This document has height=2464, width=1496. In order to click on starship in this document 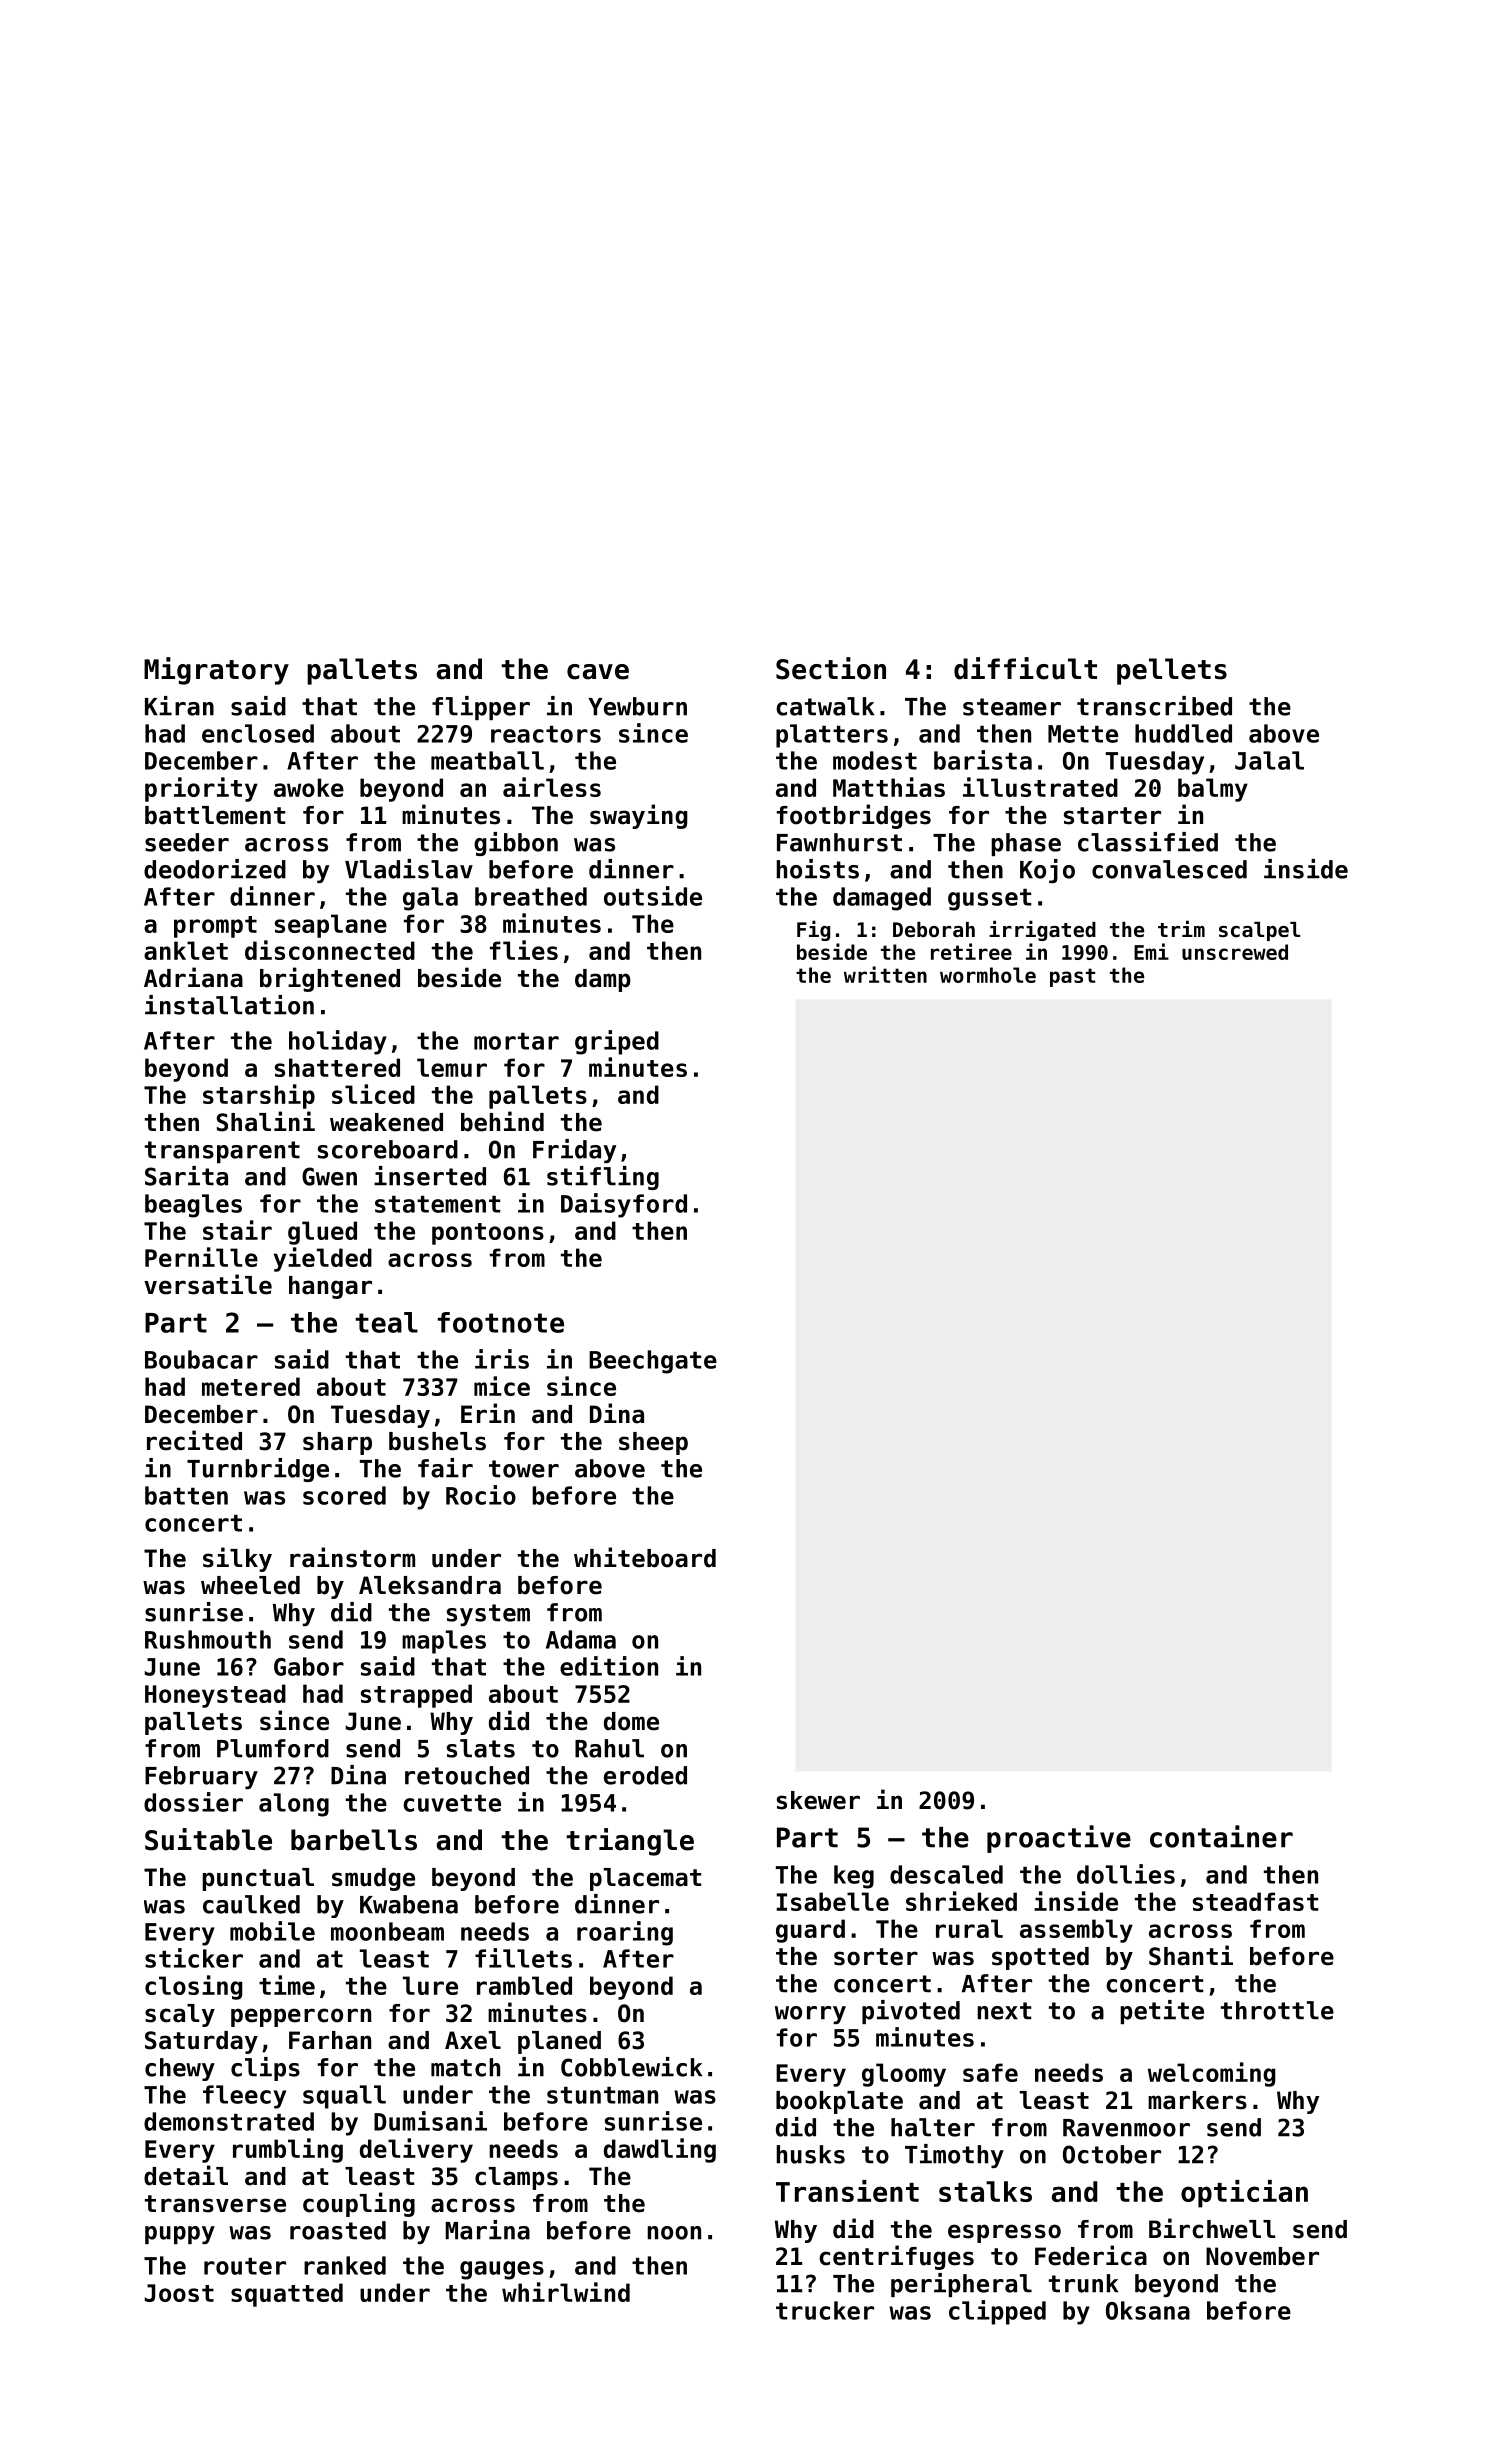, I will do `click(259, 1096)`.
